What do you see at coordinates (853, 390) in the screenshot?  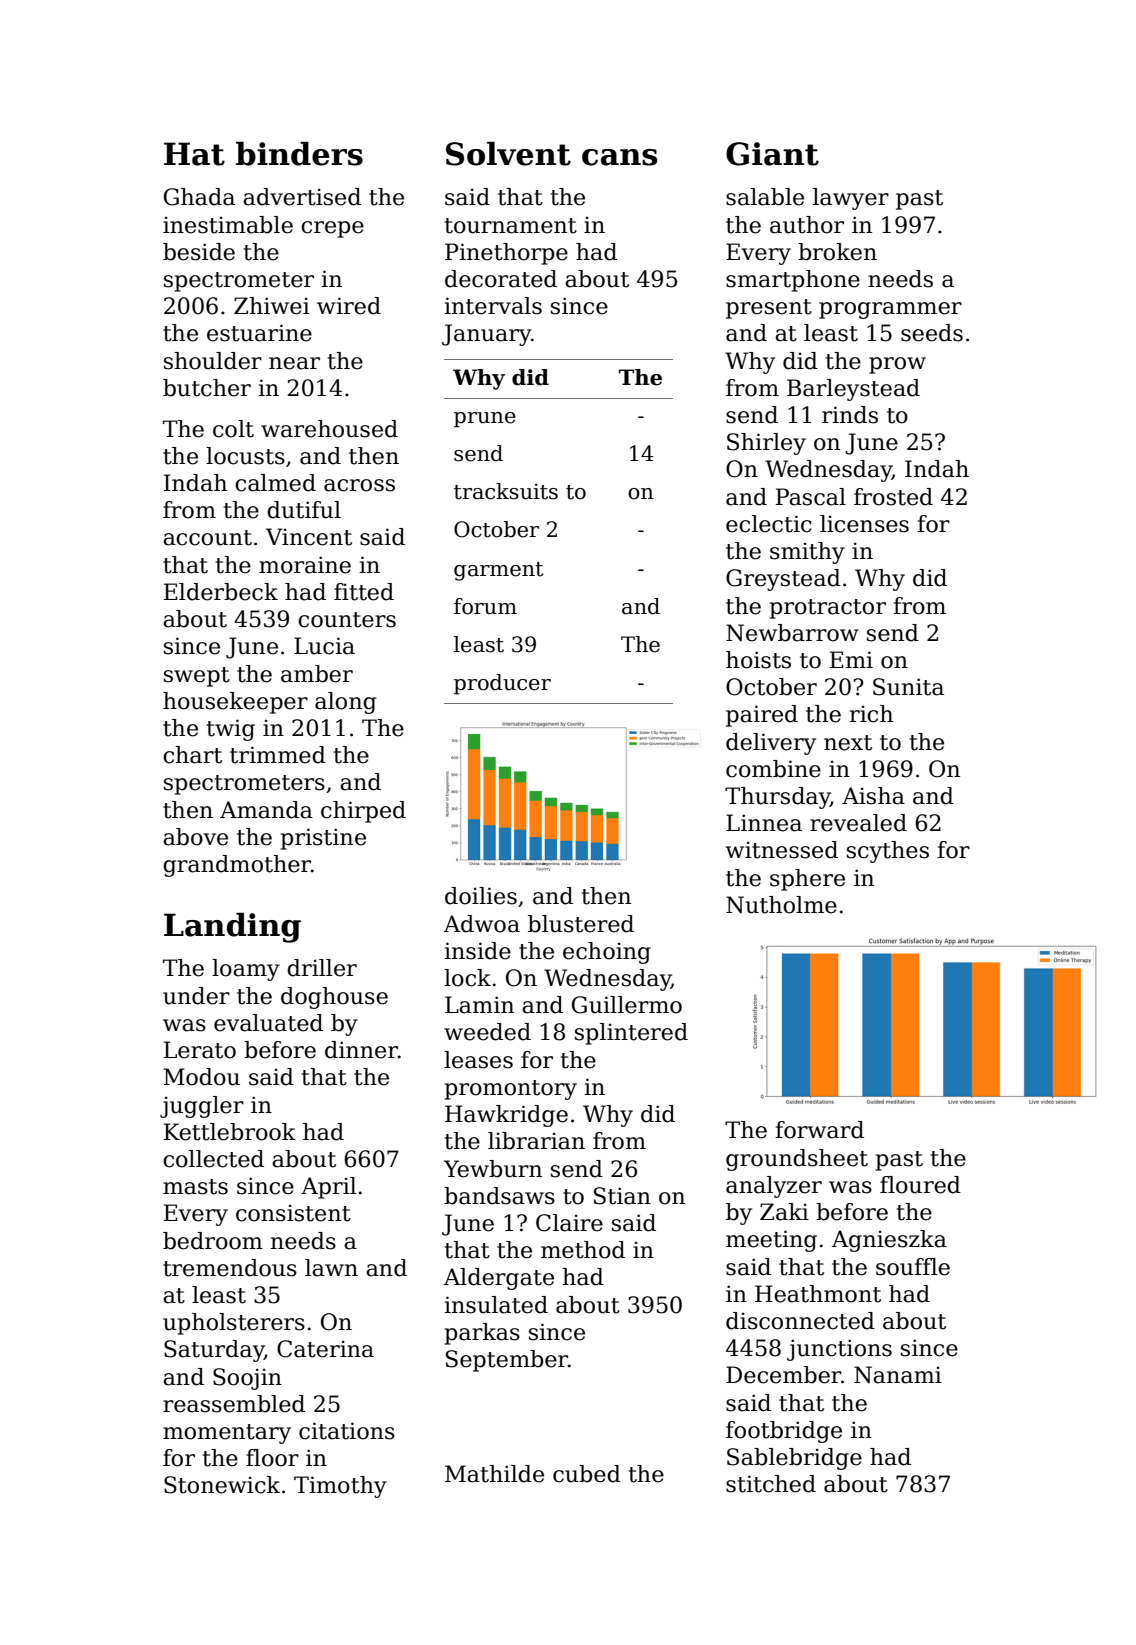 I see `Barleystead` at bounding box center [853, 390].
